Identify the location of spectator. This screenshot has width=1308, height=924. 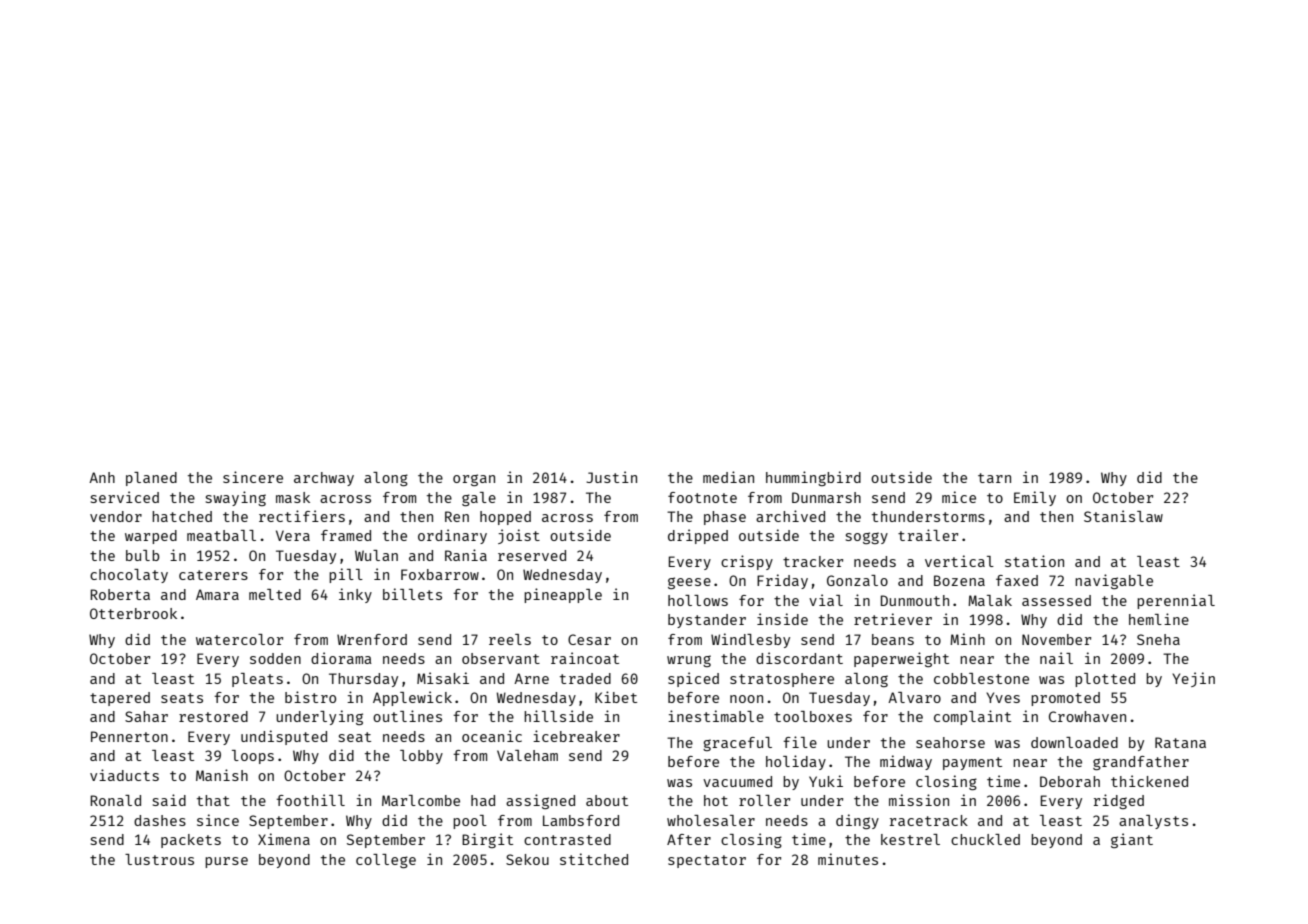
(707, 861).
